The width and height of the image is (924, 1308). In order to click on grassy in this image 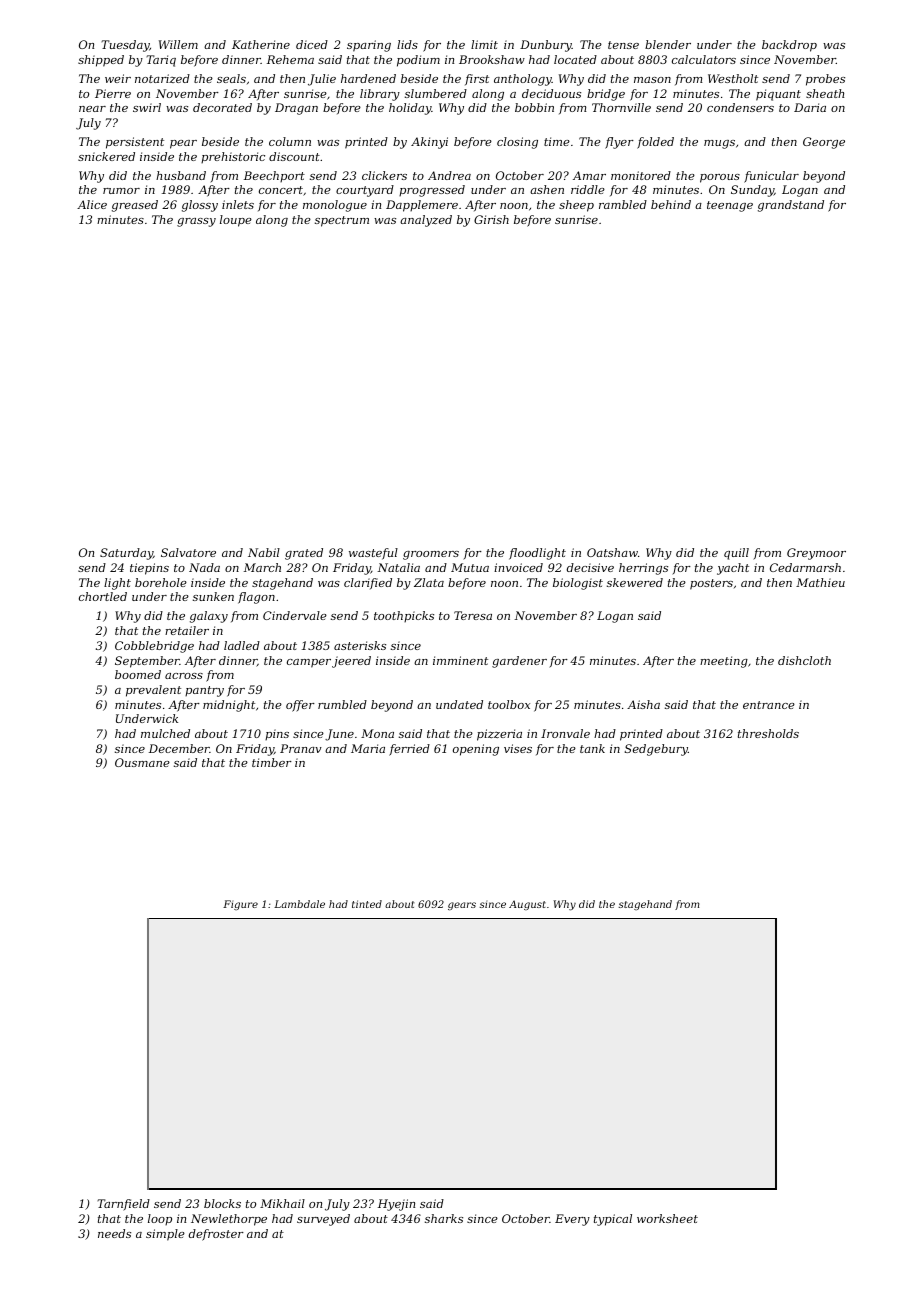, I will do `click(196, 222)`.
